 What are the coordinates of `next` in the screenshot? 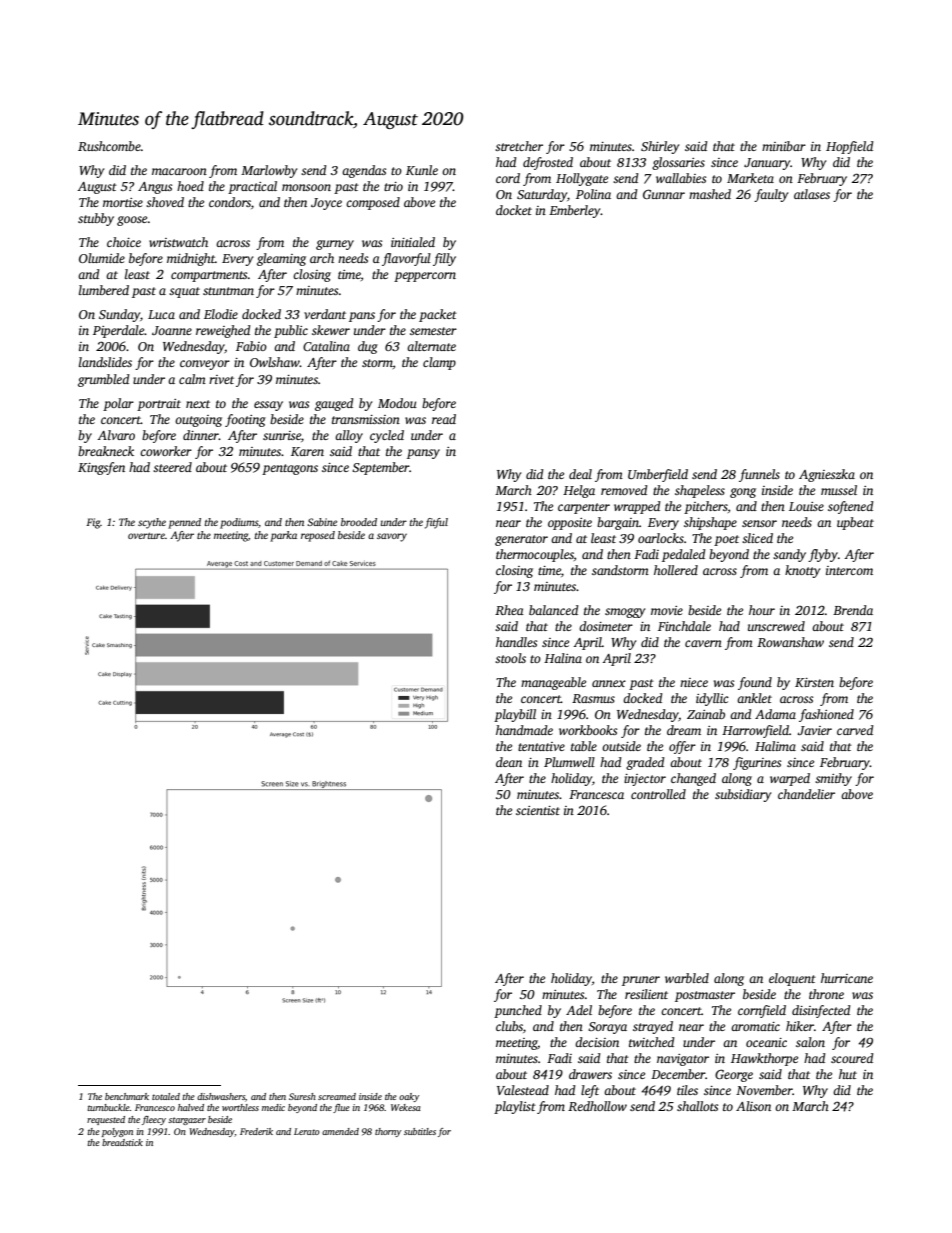 It's located at (198, 404).
